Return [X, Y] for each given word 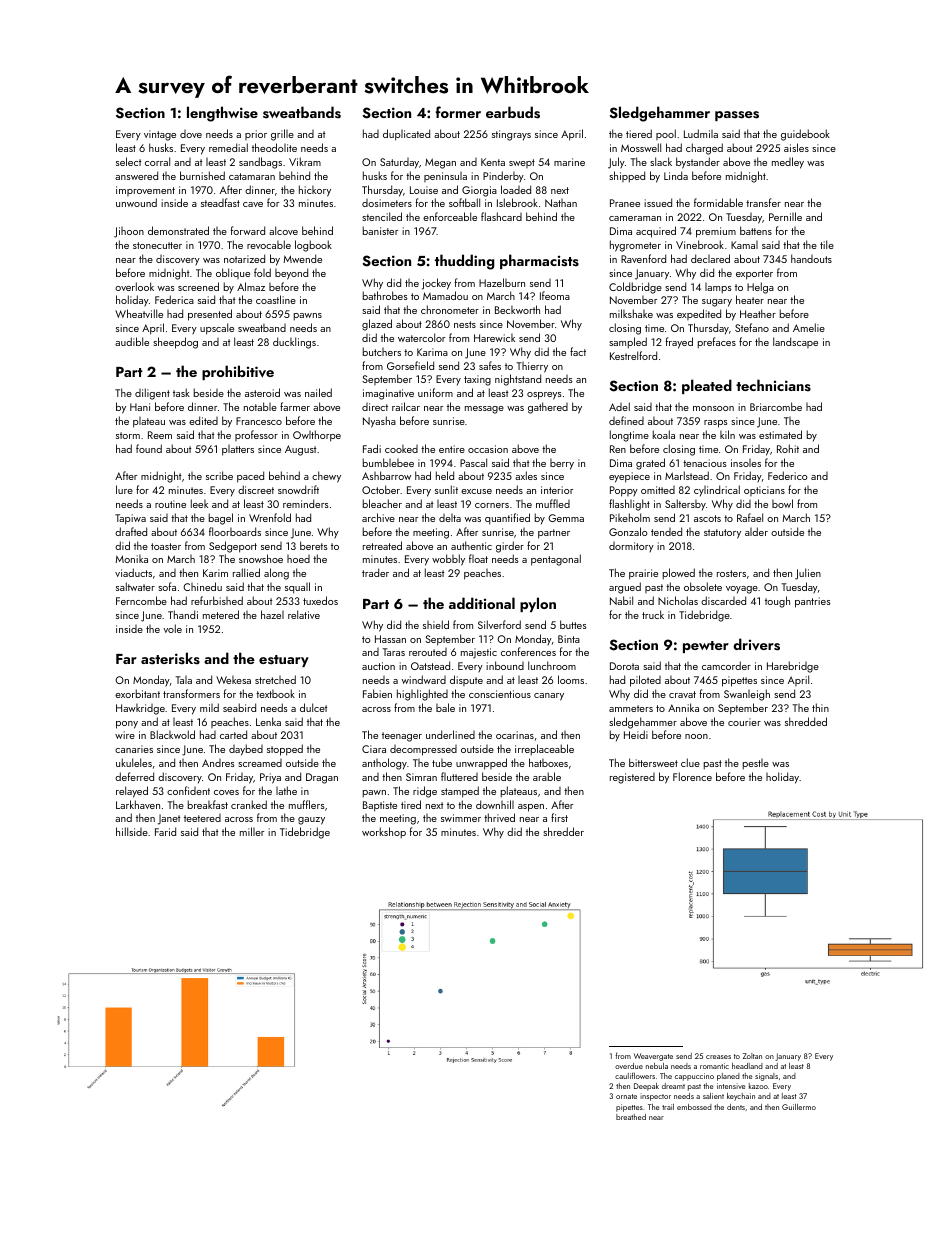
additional [482, 603]
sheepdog [175, 343]
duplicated [406, 135]
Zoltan [752, 1056]
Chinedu [202, 586]
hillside [132, 831]
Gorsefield [410, 365]
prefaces [717, 343]
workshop [384, 833]
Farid [165, 831]
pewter [706, 647]
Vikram [305, 161]
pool [666, 134]
